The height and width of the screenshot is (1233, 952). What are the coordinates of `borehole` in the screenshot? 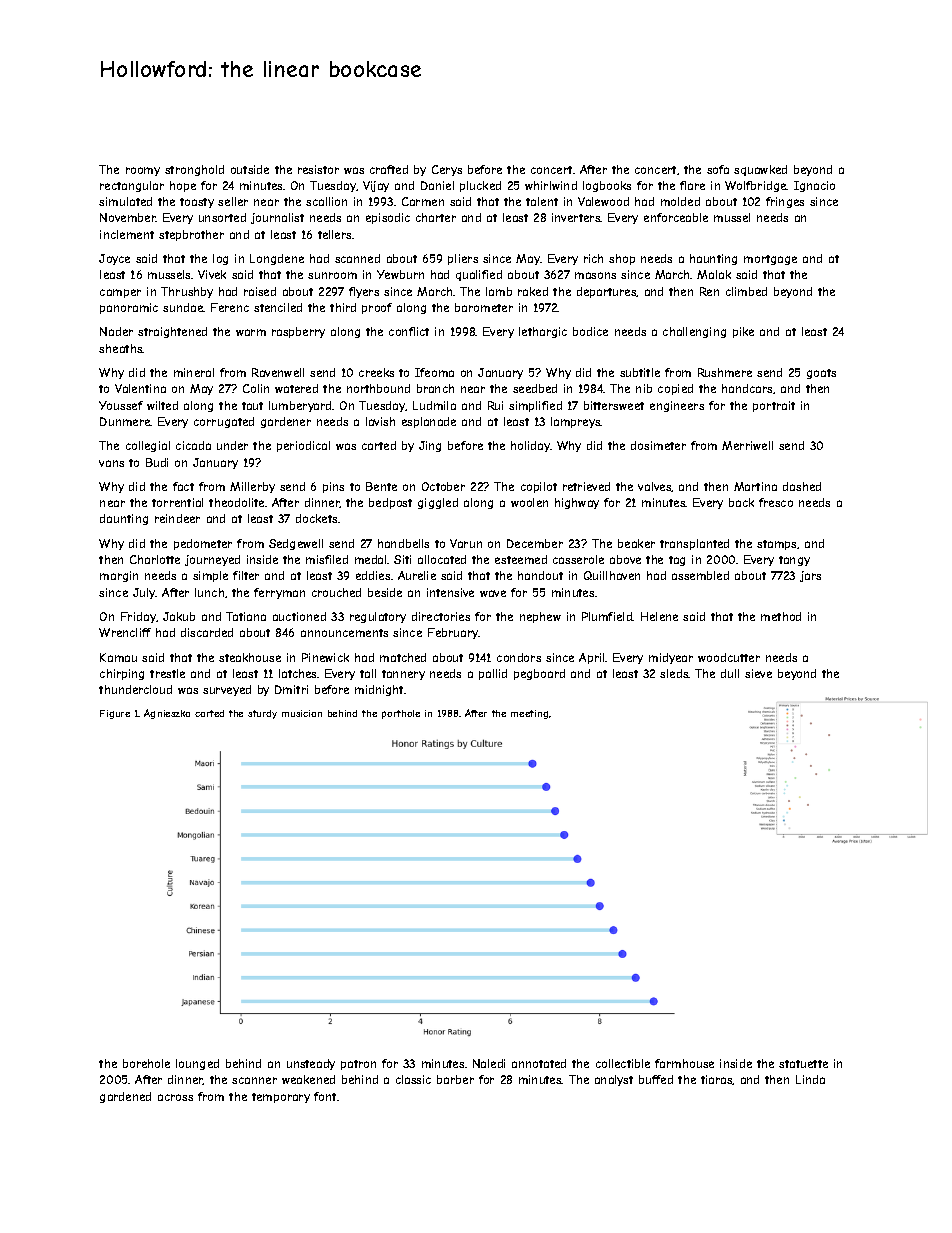 It's located at (146, 1063).
